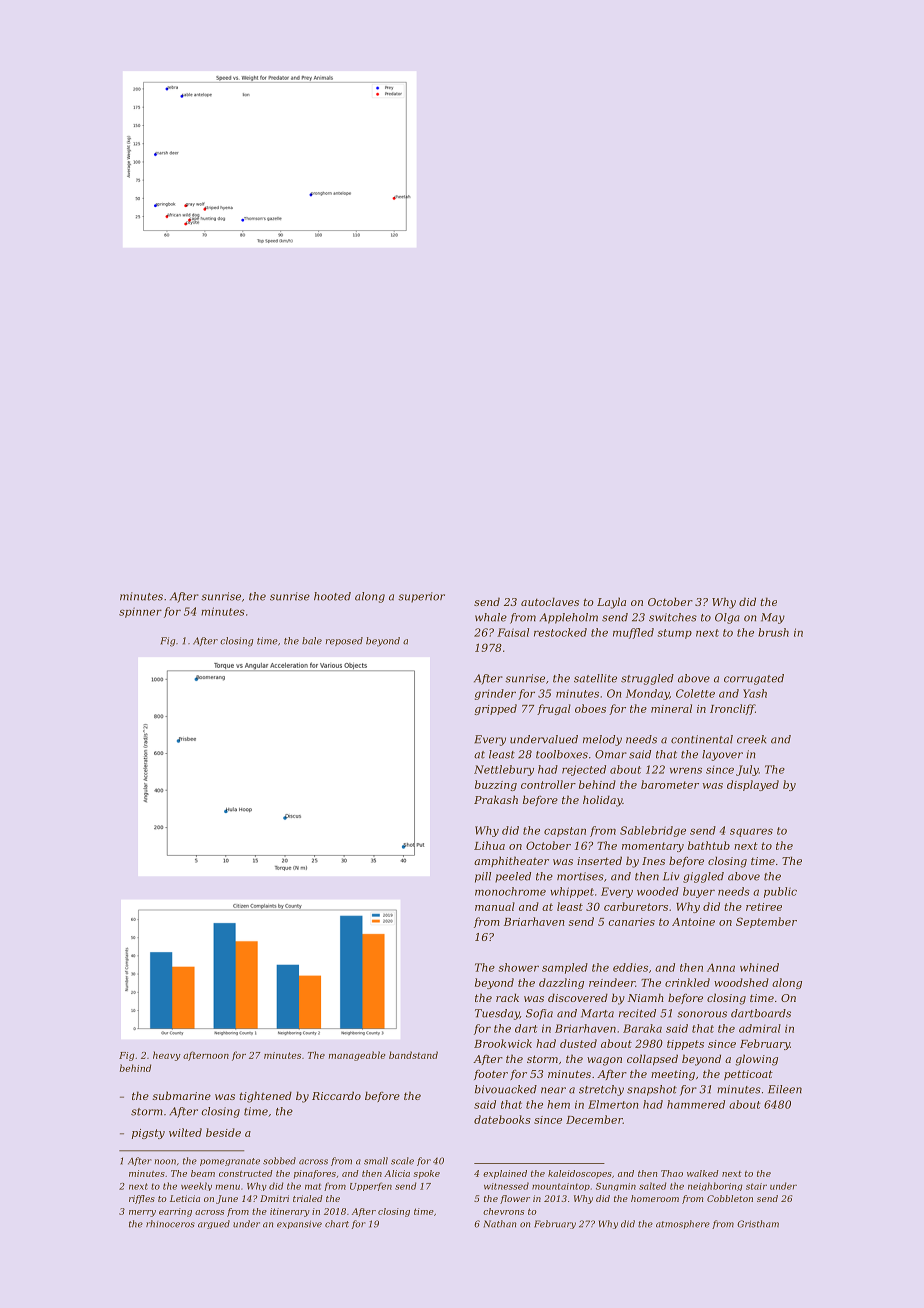 This screenshot has width=924, height=1308. What do you see at coordinates (500, 1224) in the screenshot?
I see `Nathan` at bounding box center [500, 1224].
